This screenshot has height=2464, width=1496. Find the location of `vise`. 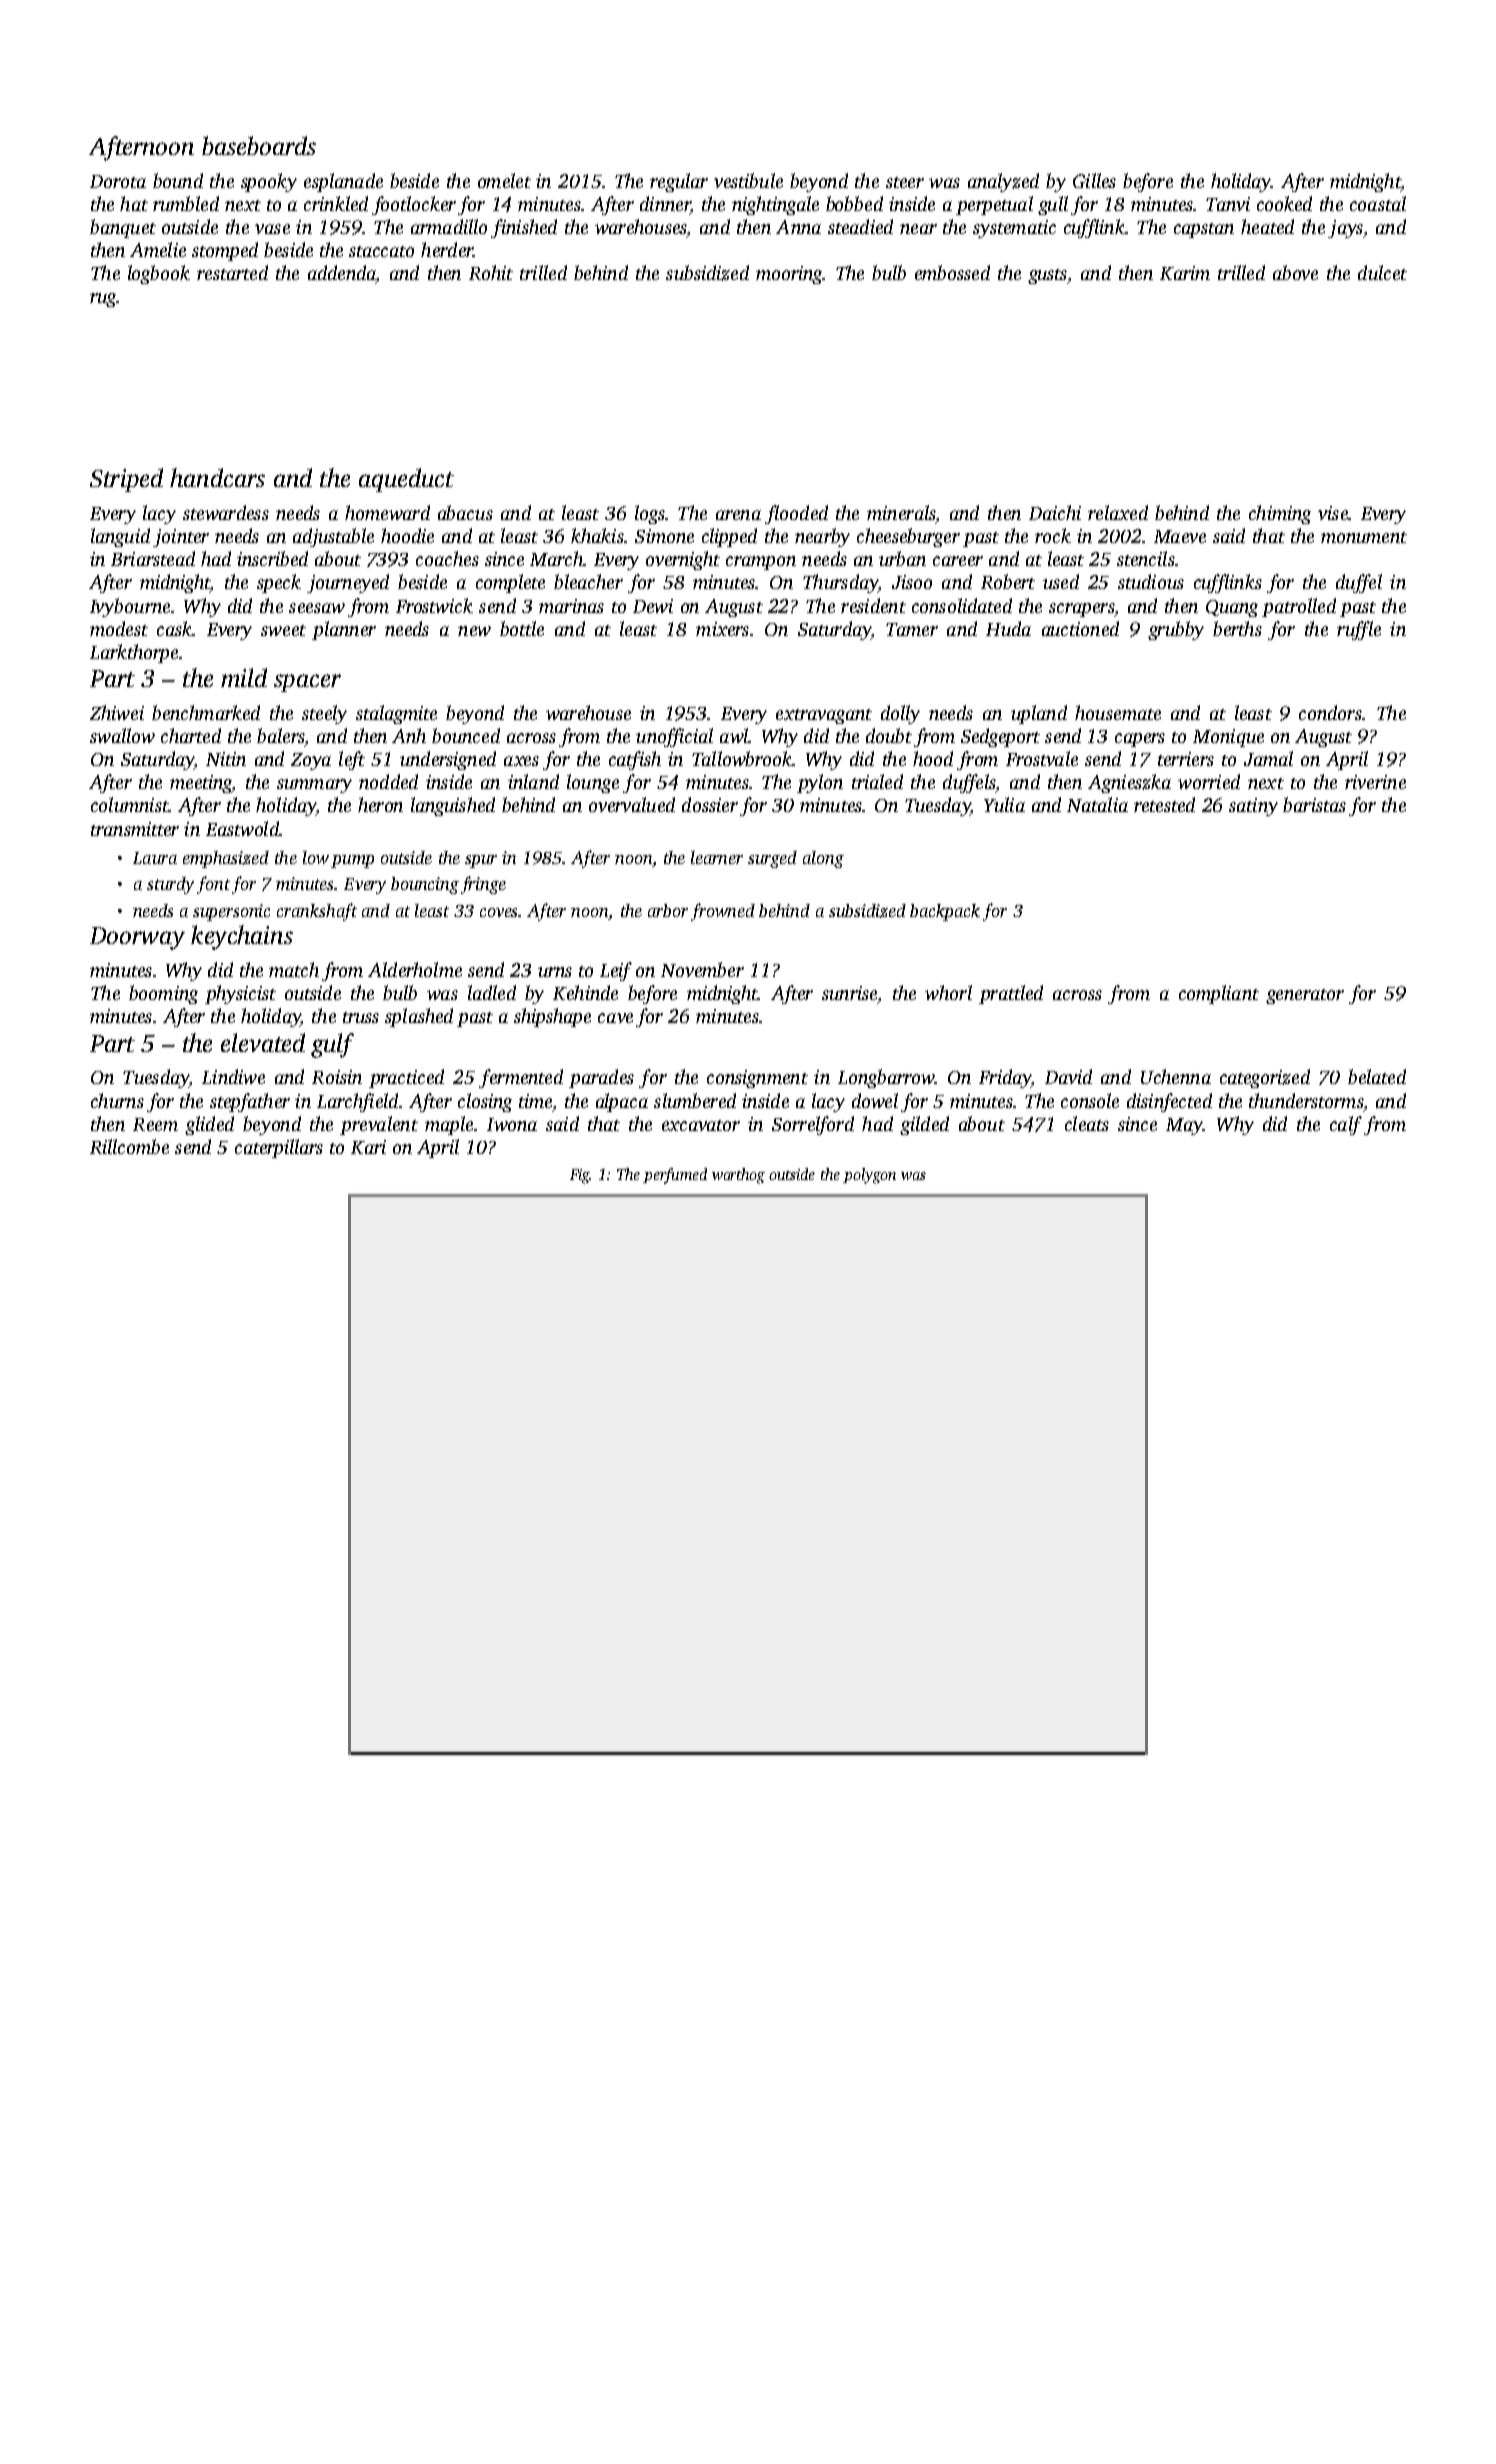

vise is located at coordinates (1333, 513).
